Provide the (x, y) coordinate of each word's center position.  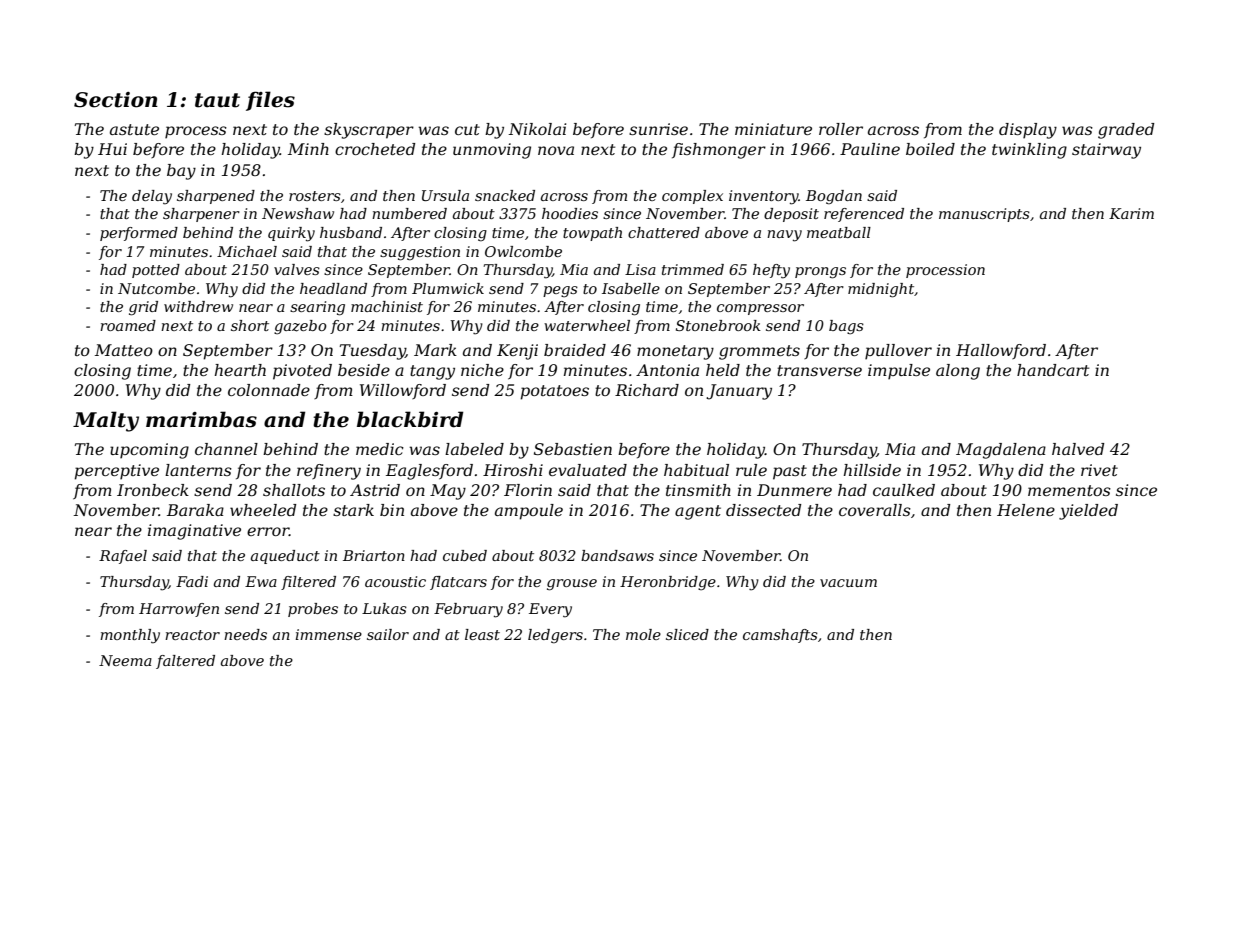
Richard (647, 390)
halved (1078, 449)
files (270, 101)
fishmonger (719, 151)
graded (1126, 131)
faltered (185, 662)
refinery (329, 472)
